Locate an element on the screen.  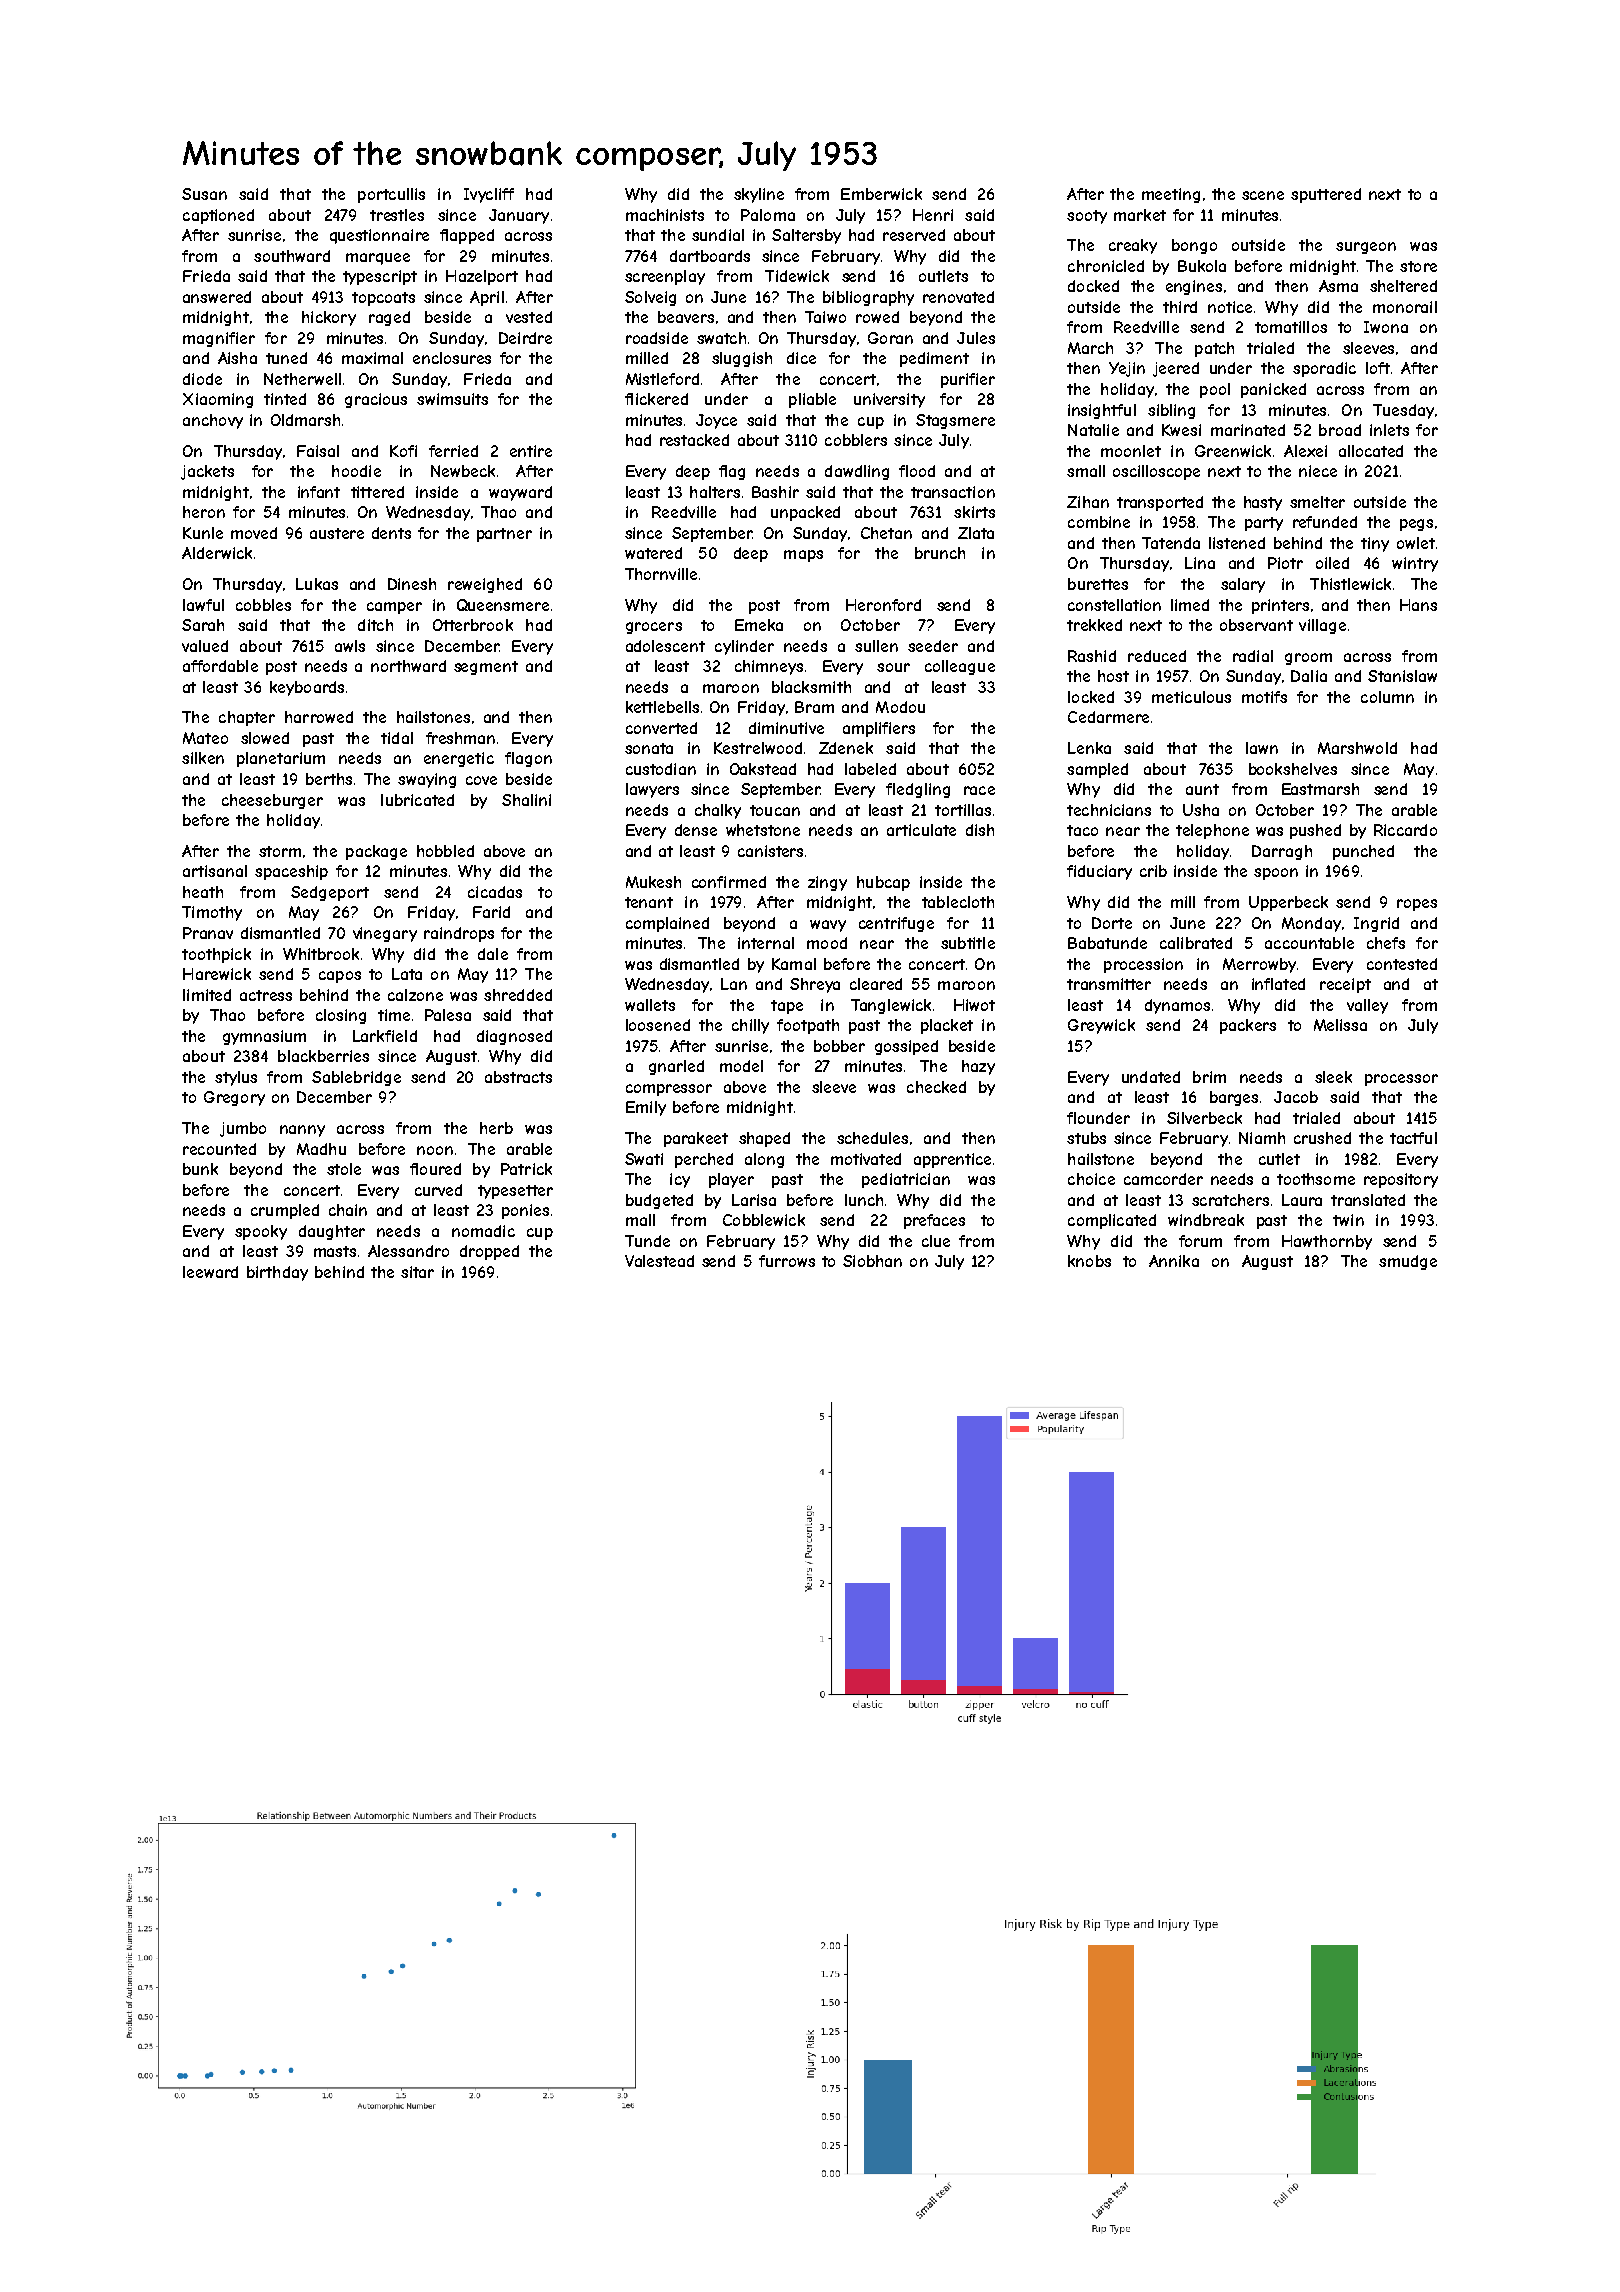
daughter is located at coordinates (332, 1232).
